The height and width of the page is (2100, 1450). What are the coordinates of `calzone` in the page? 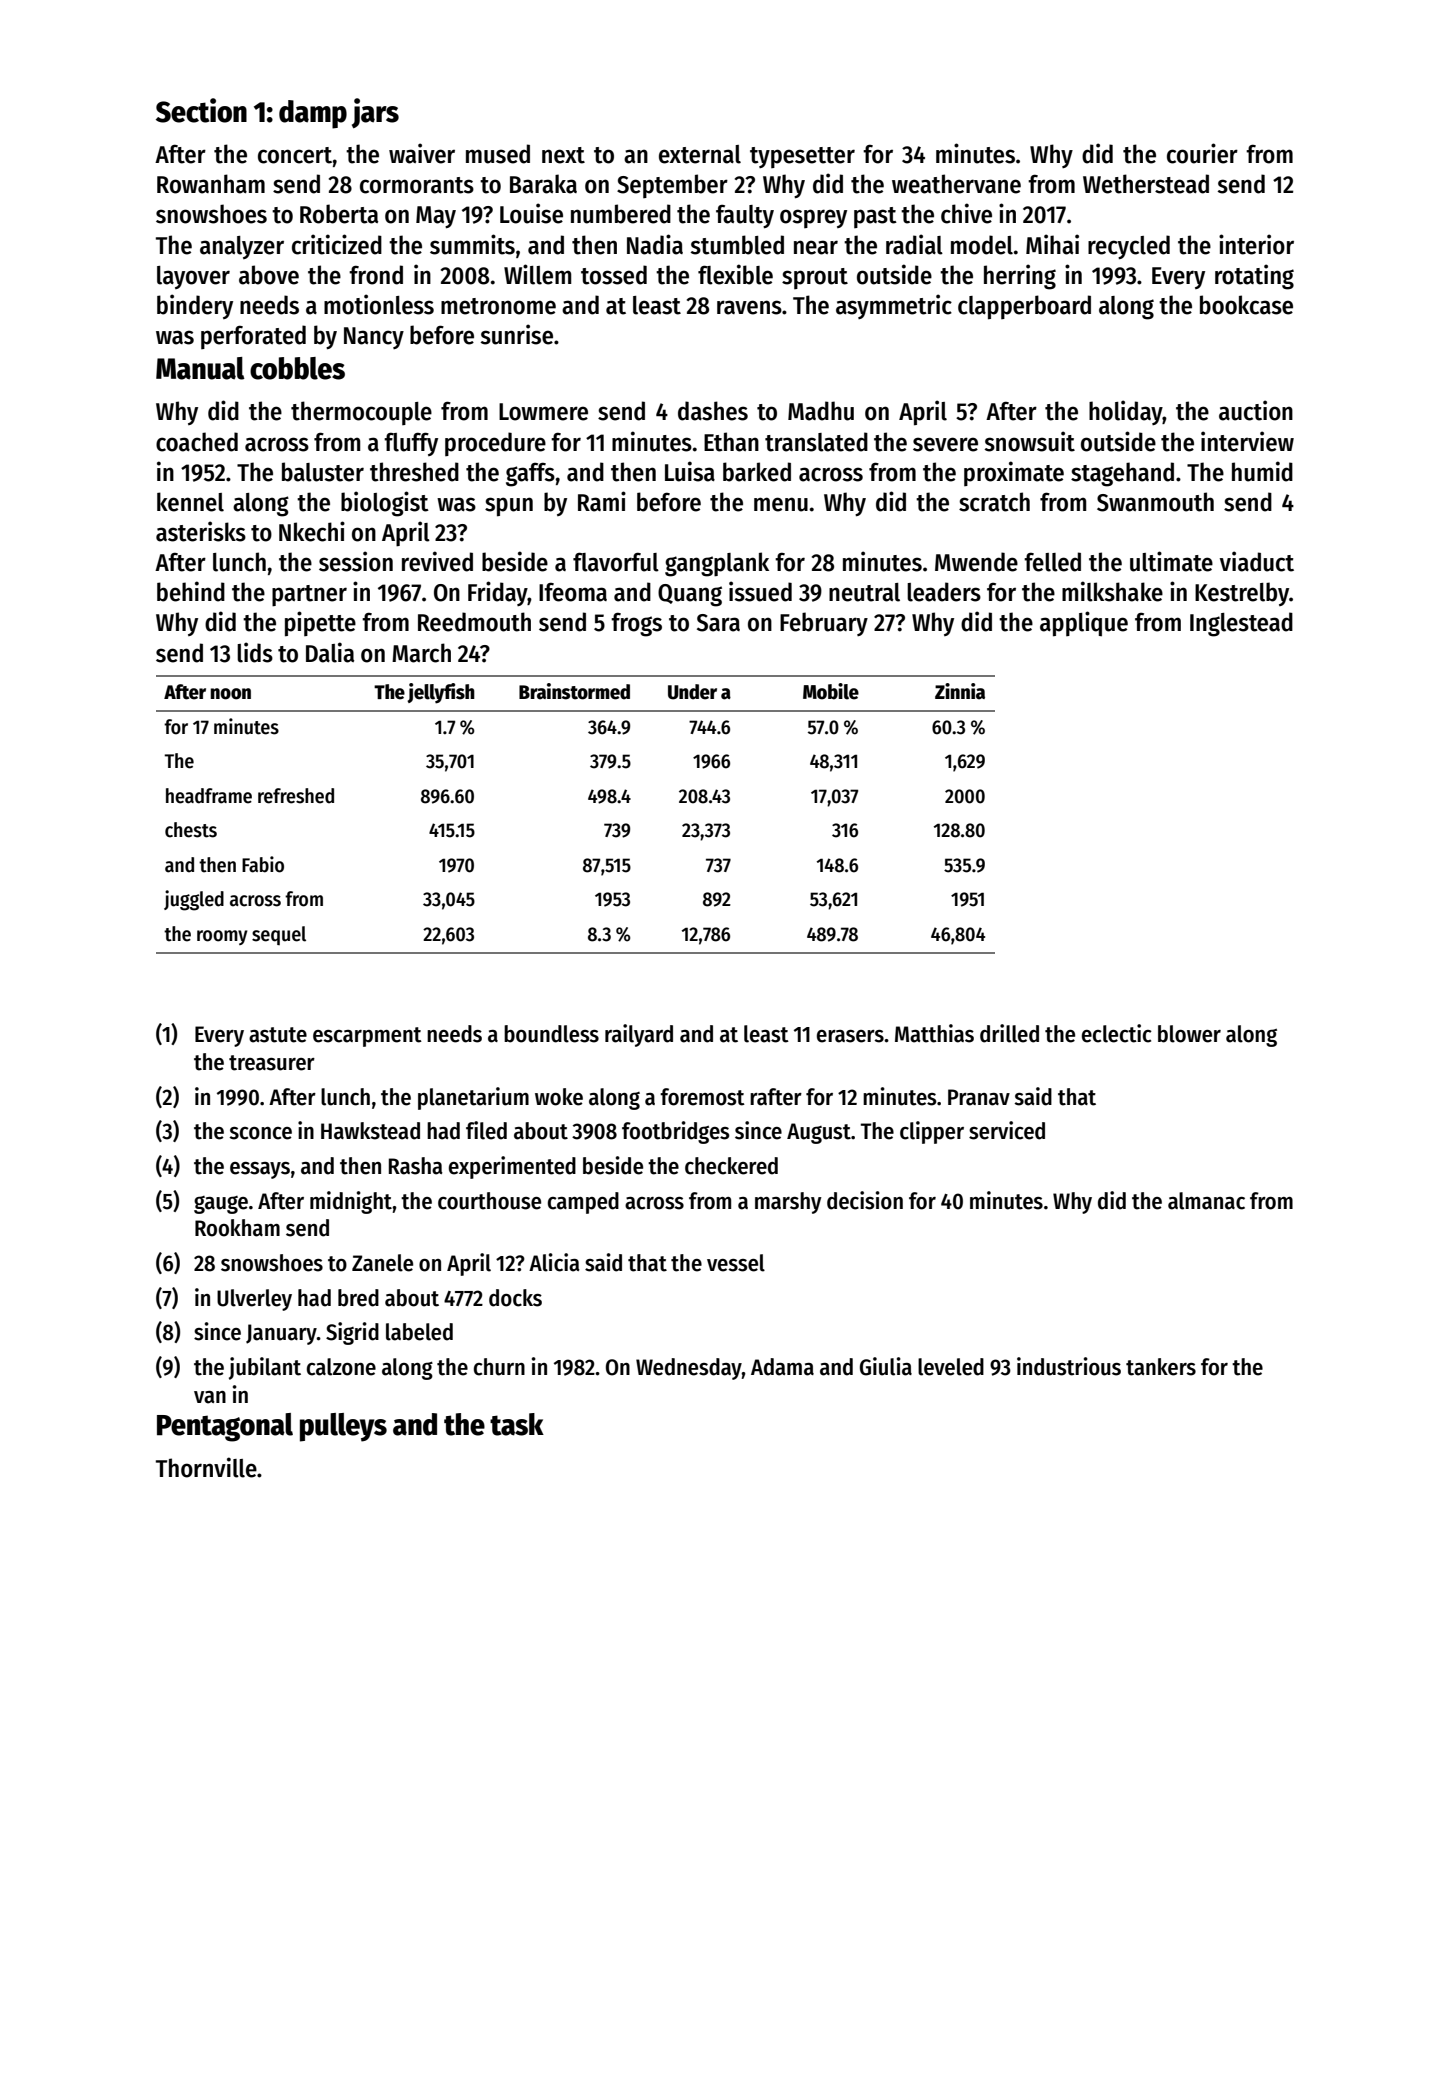 It's located at (341, 1367).
